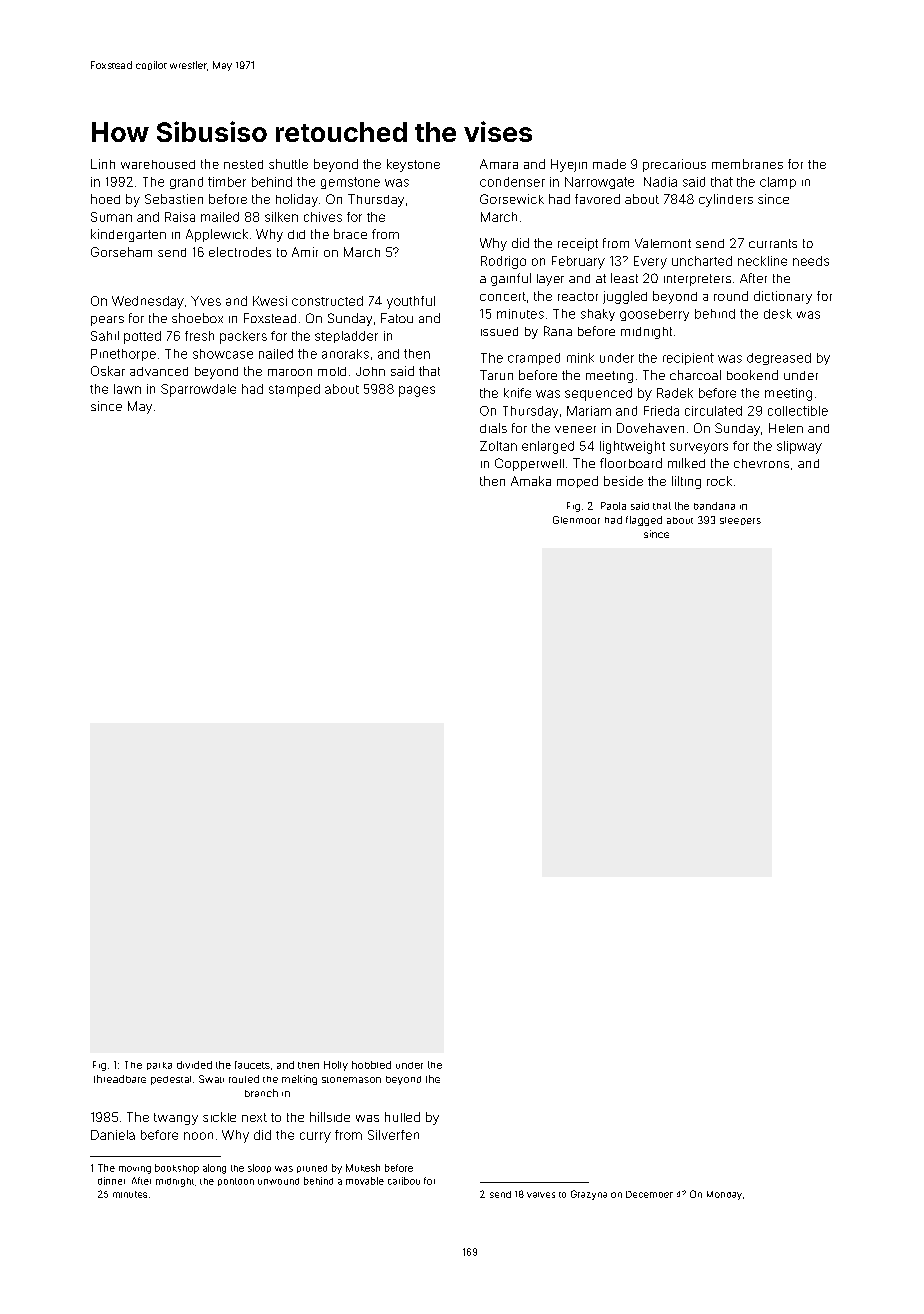  I want to click on Amara, so click(499, 164).
